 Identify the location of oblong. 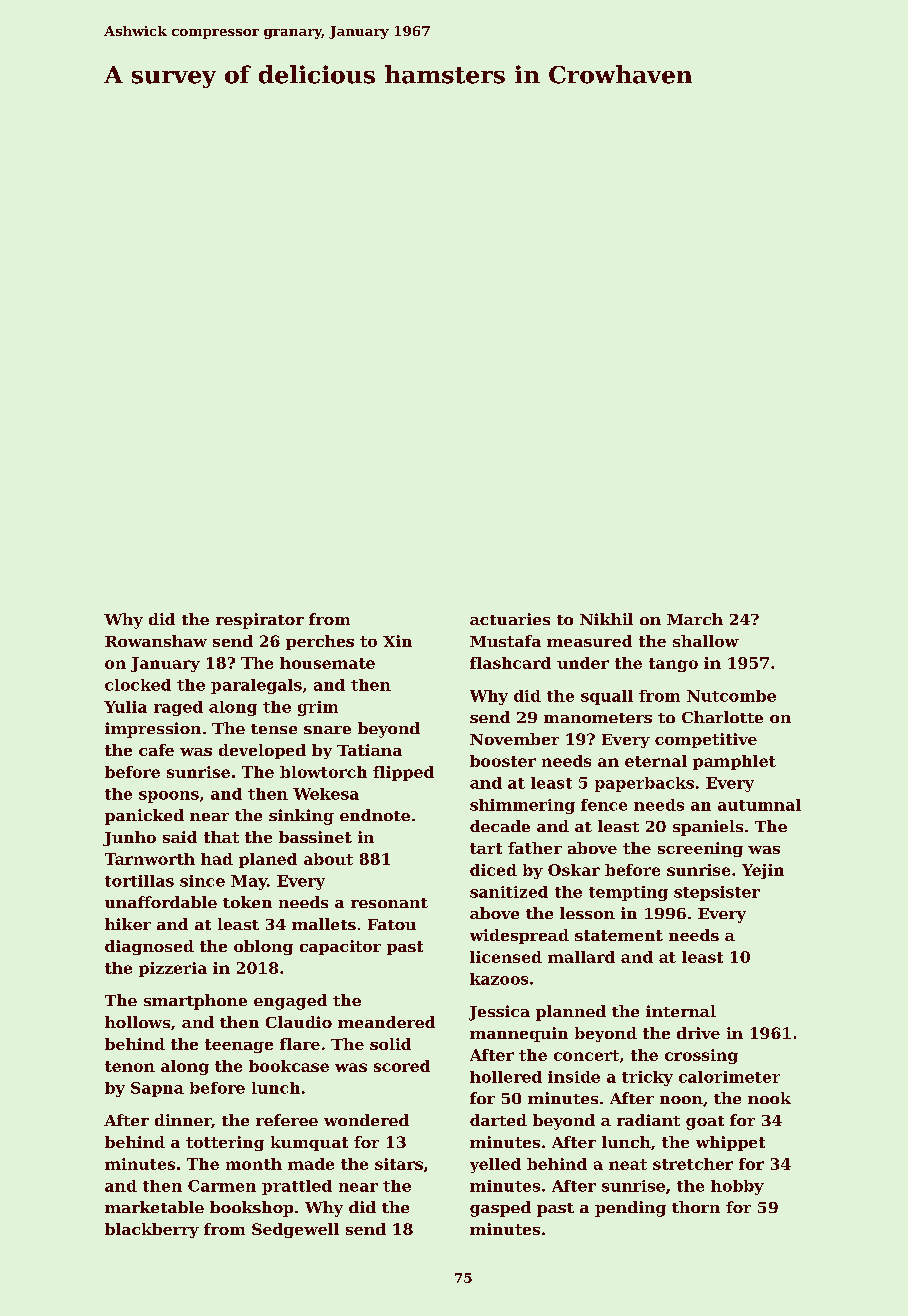
(263, 947).
